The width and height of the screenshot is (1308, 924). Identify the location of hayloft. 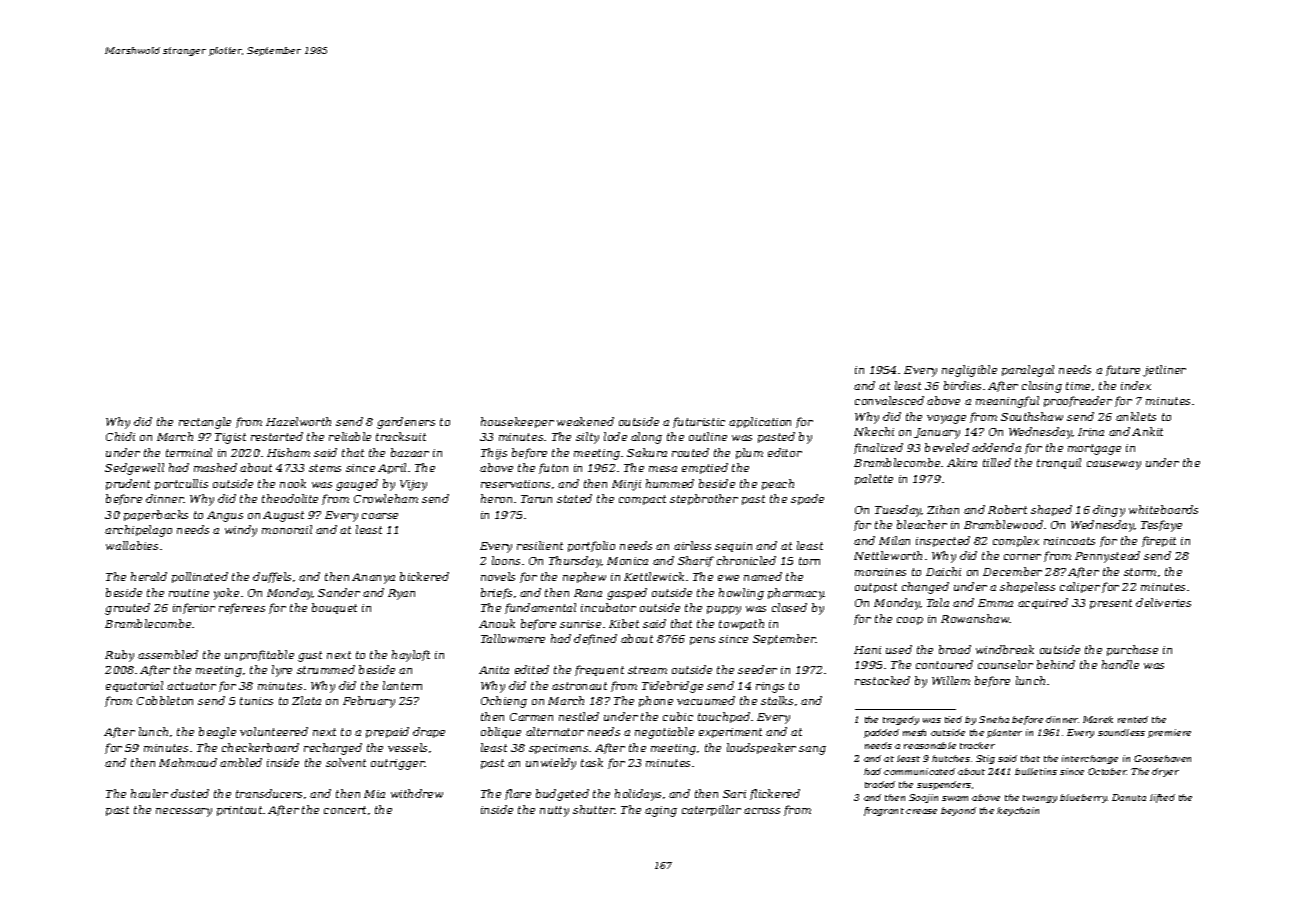
(411, 656).
